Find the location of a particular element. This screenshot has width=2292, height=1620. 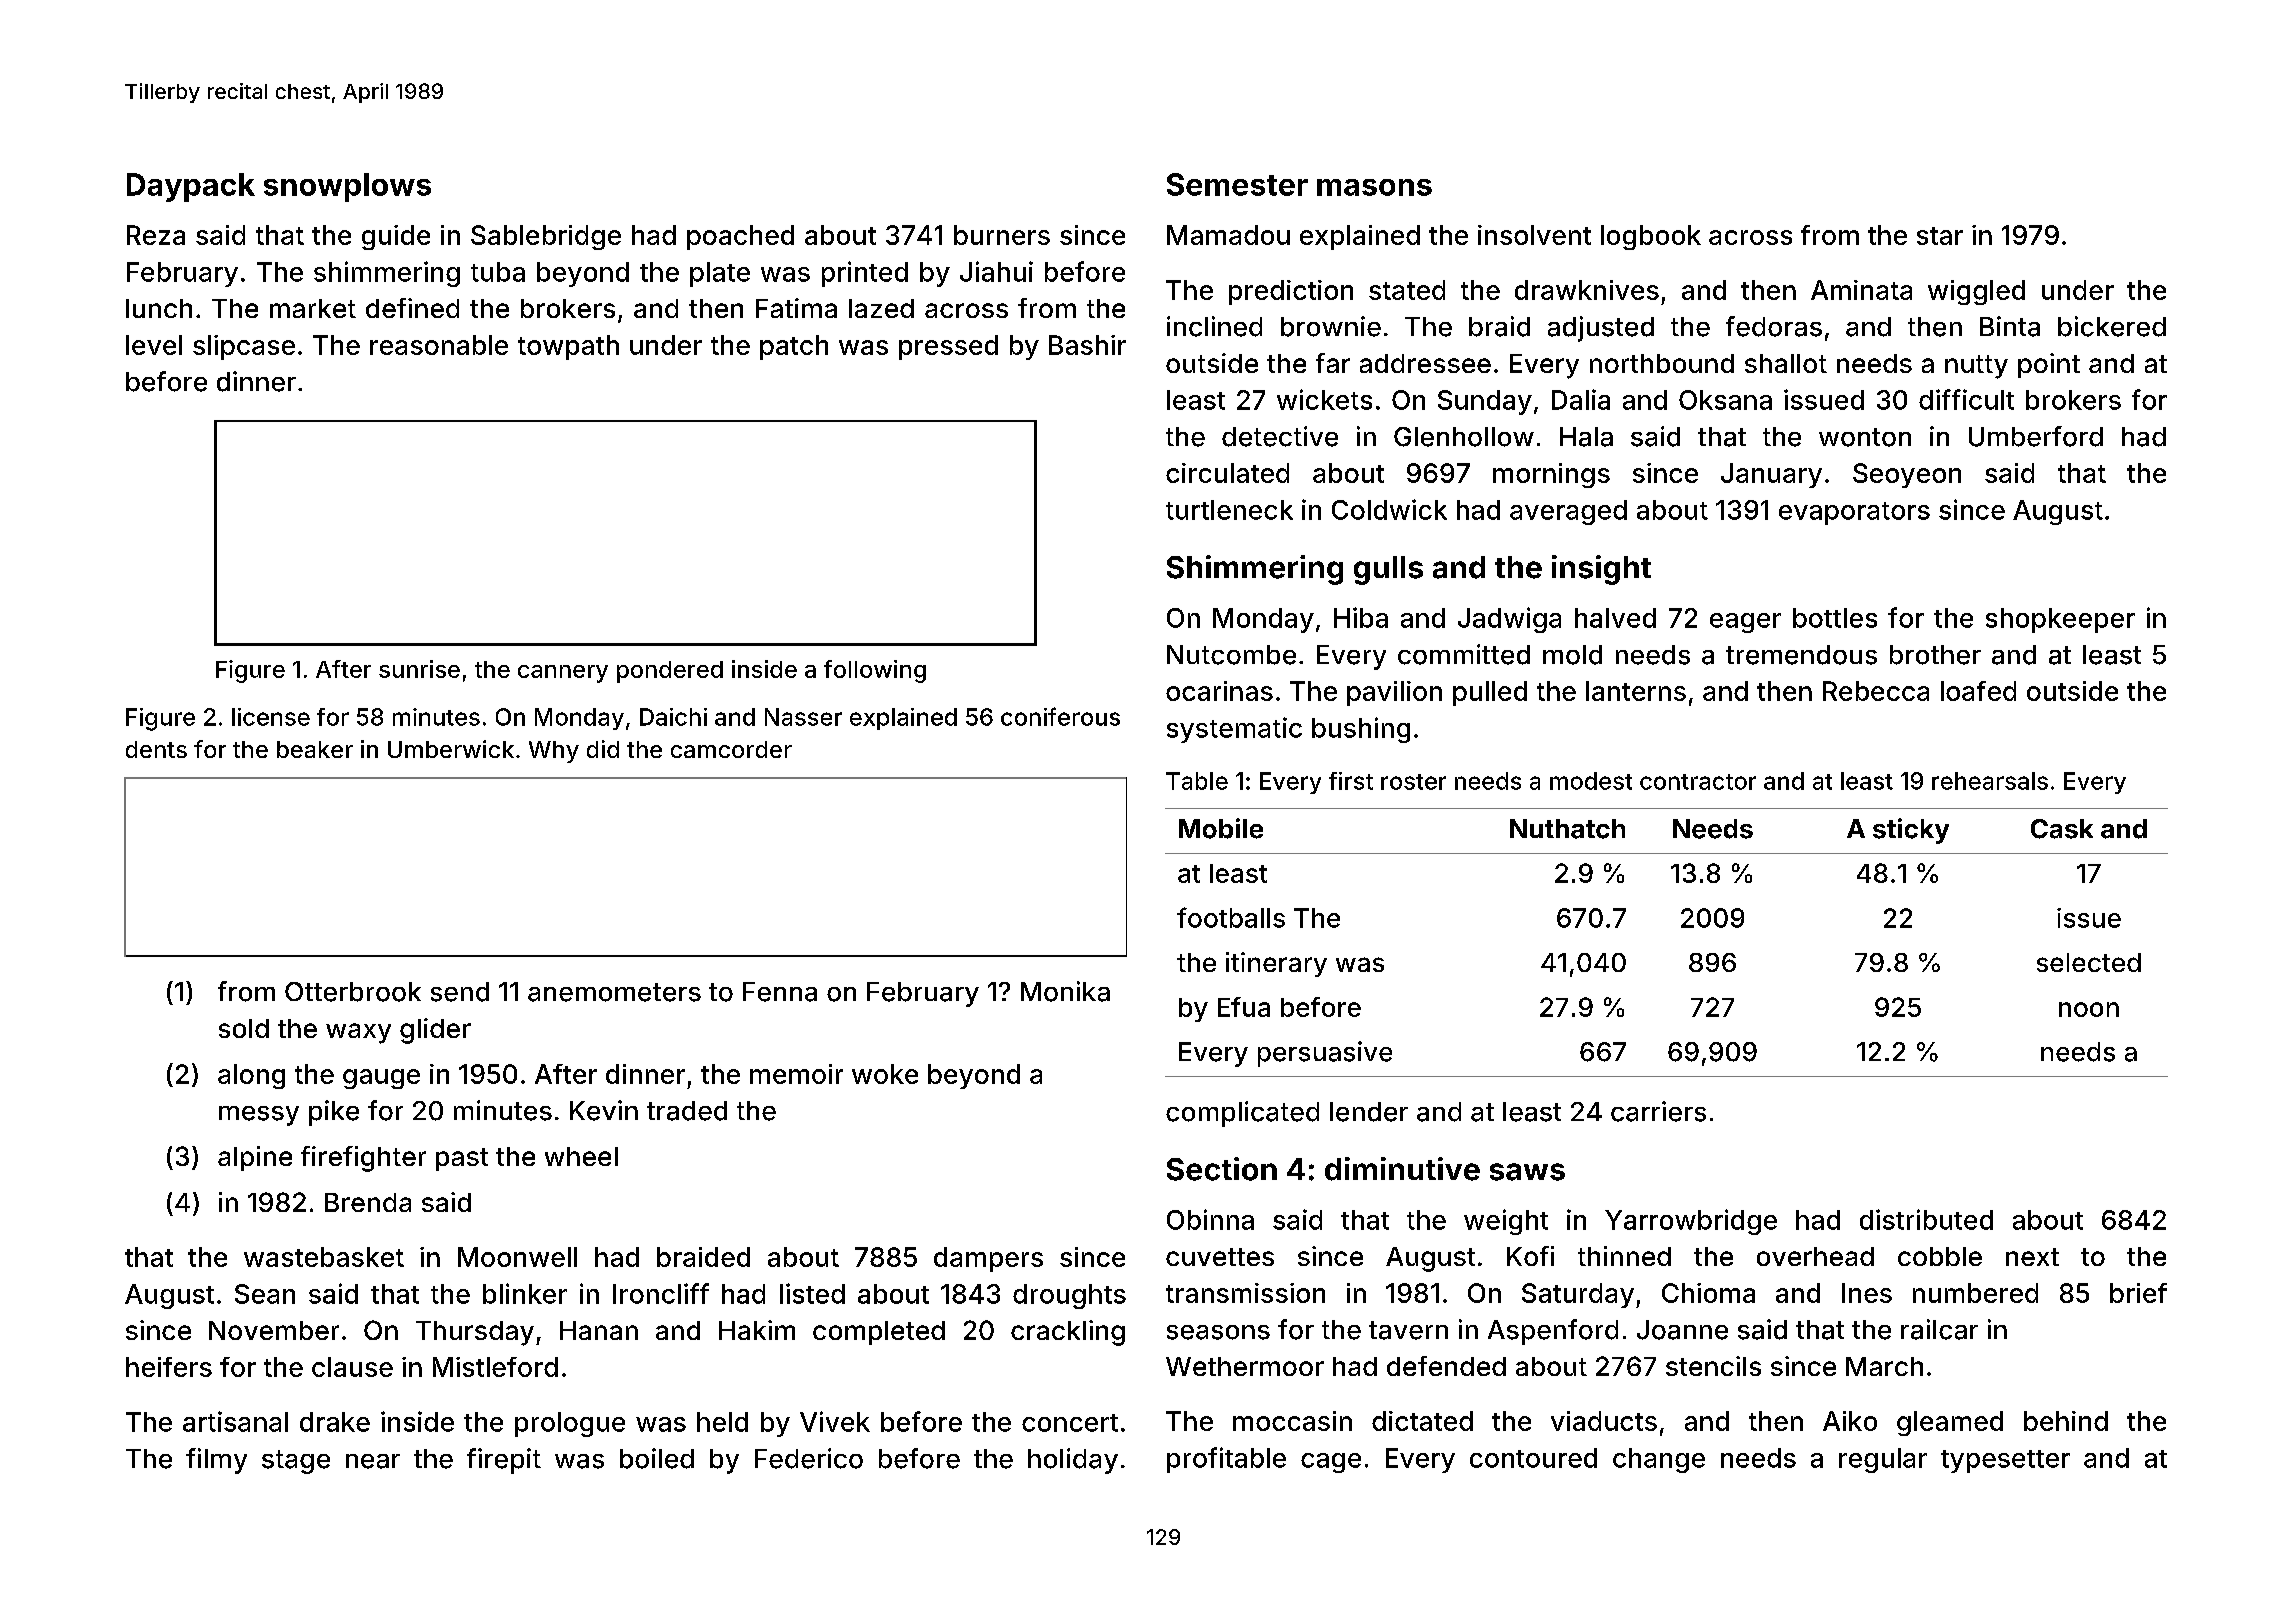

next is located at coordinates (2032, 1257).
